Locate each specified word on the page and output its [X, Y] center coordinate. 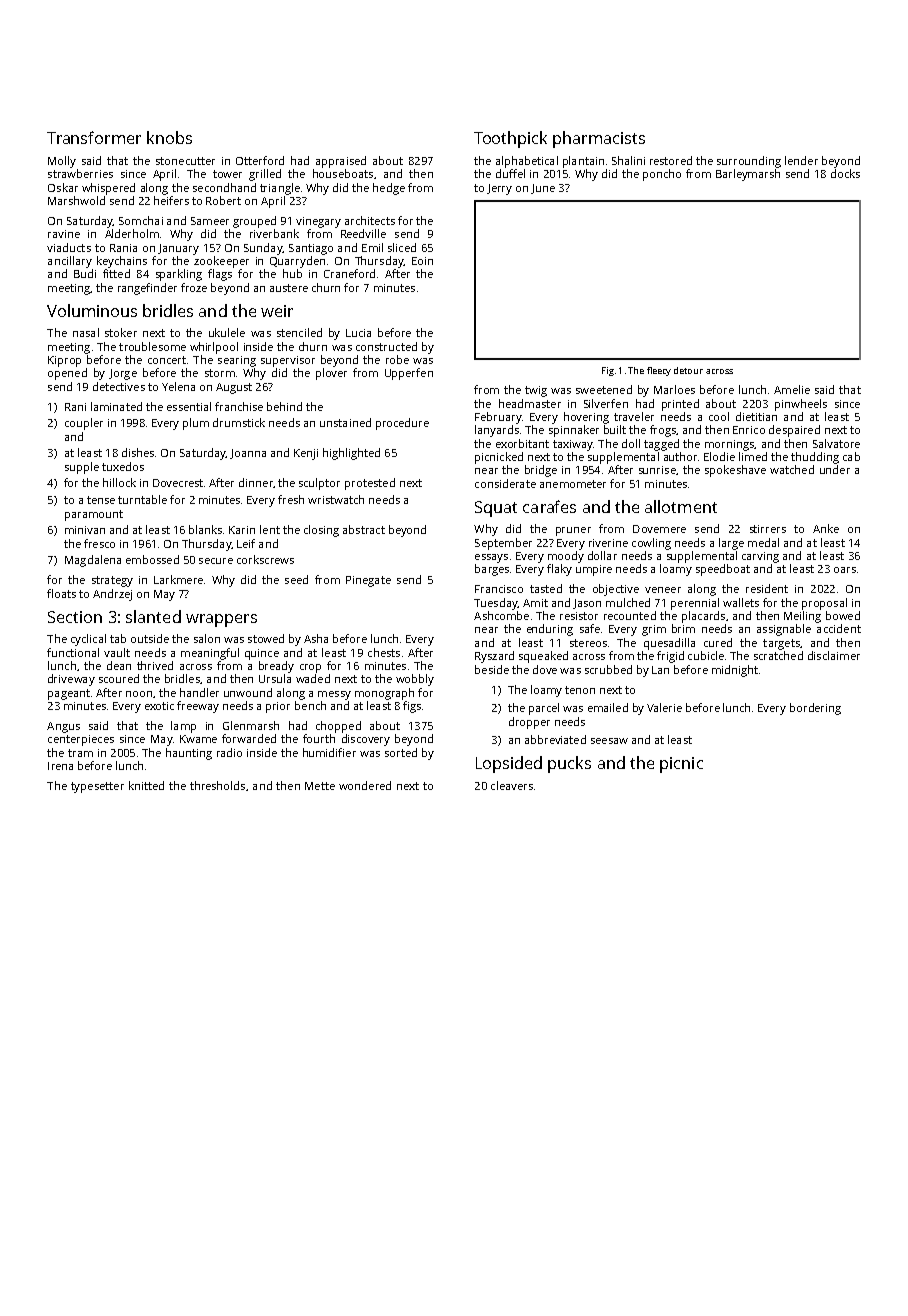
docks [845, 173]
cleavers [512, 785]
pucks [569, 764]
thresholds [217, 785]
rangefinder [147, 289]
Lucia [358, 333]
